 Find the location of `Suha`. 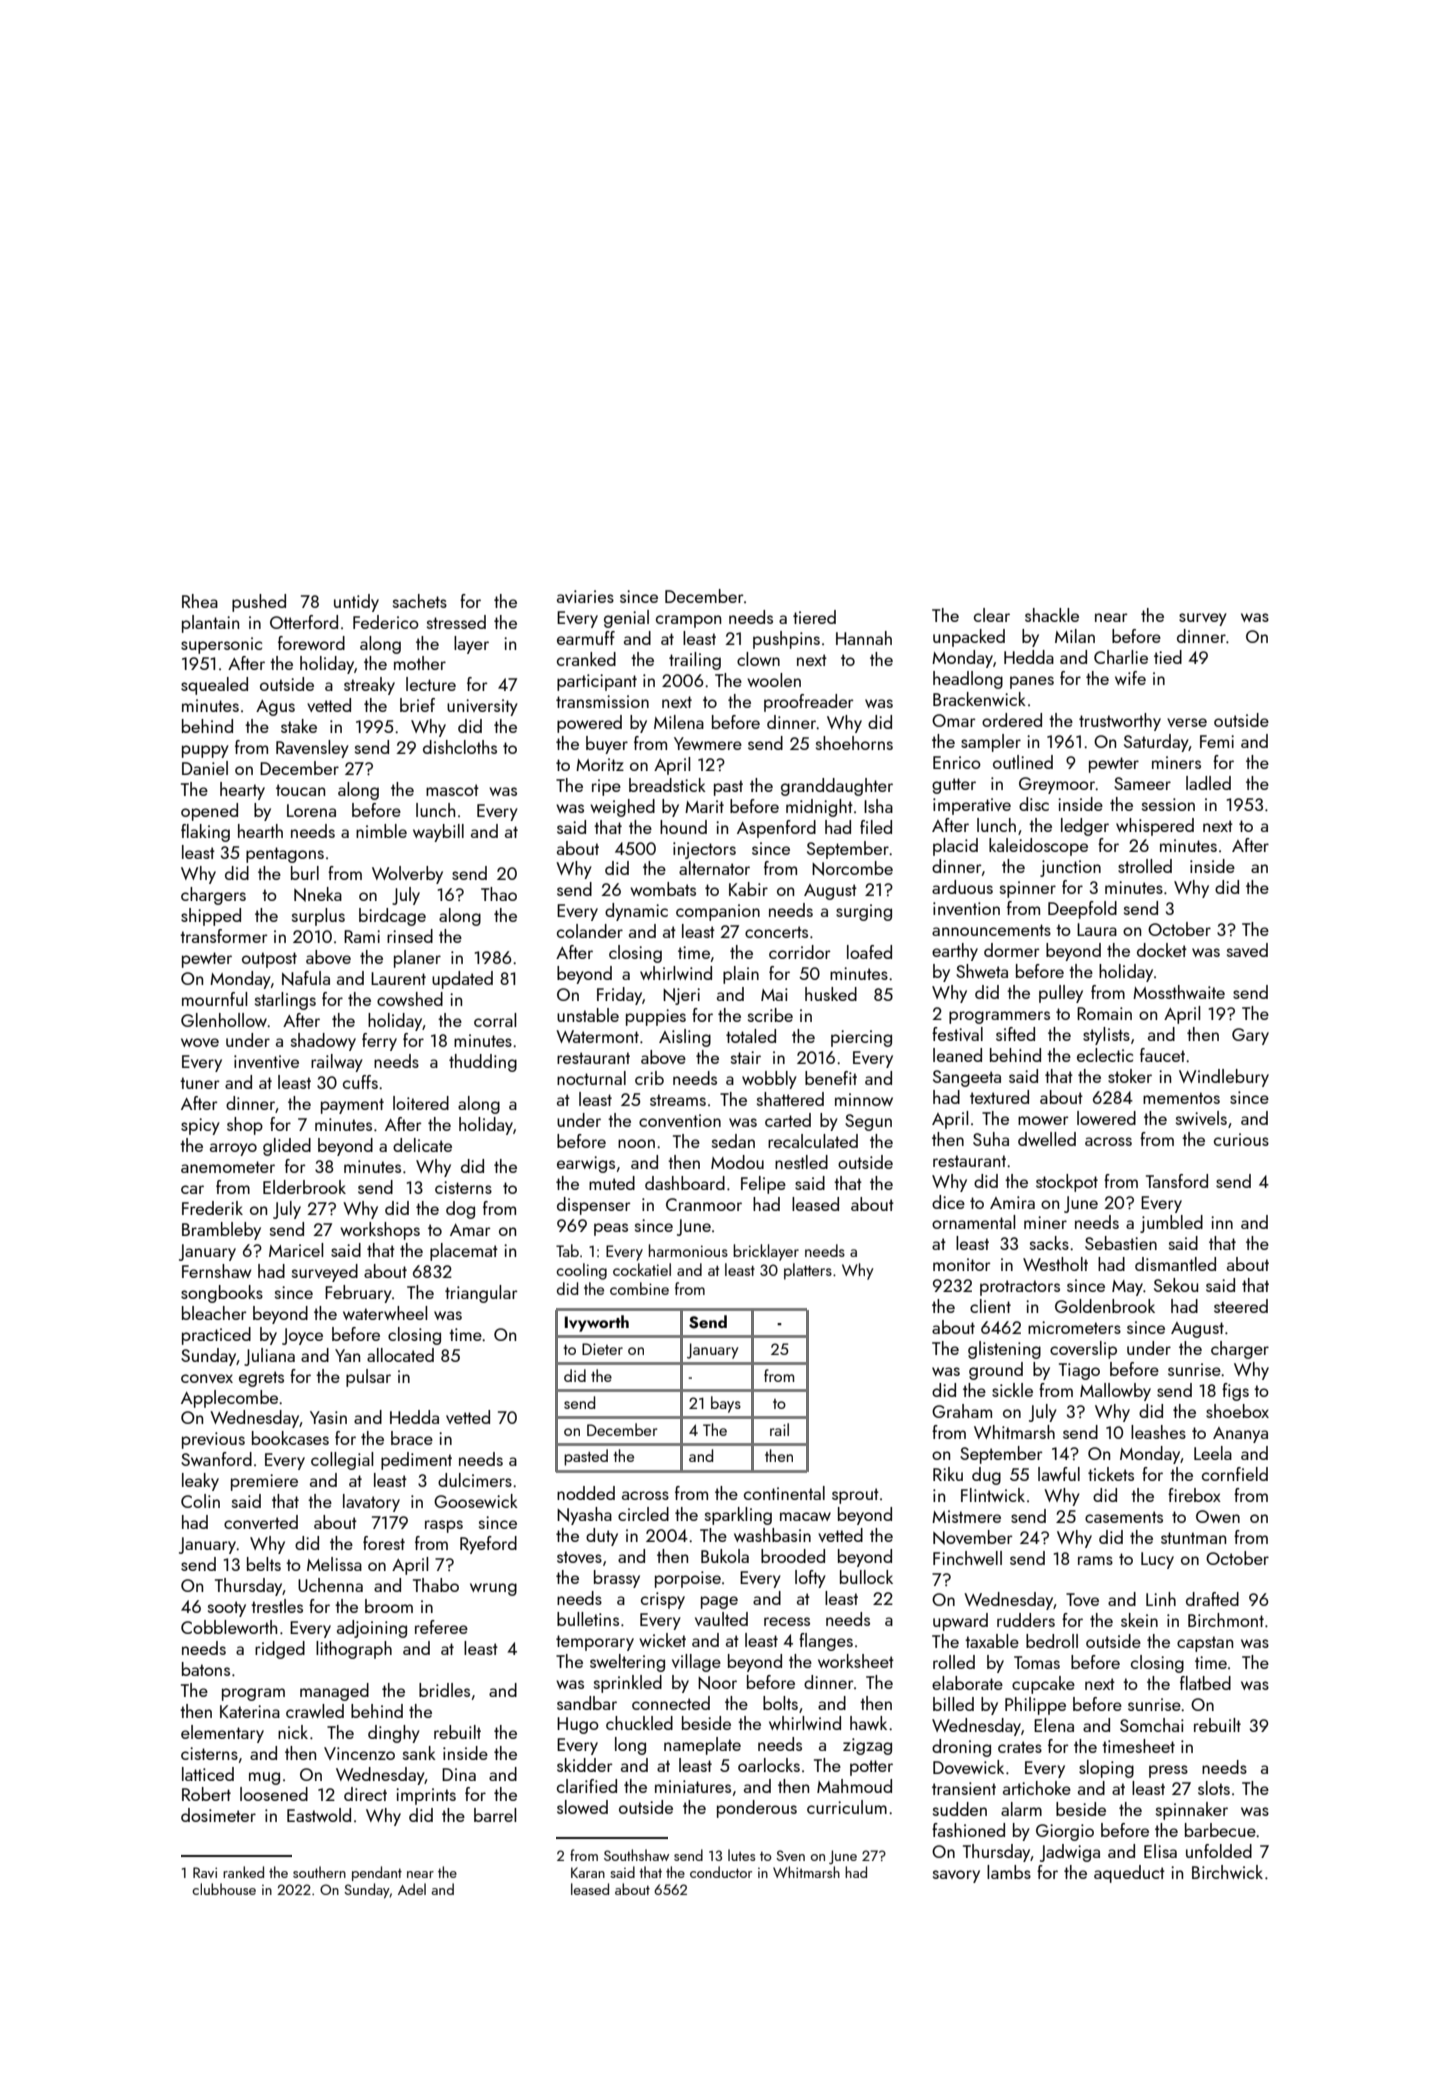

Suha is located at coordinates (991, 1139).
